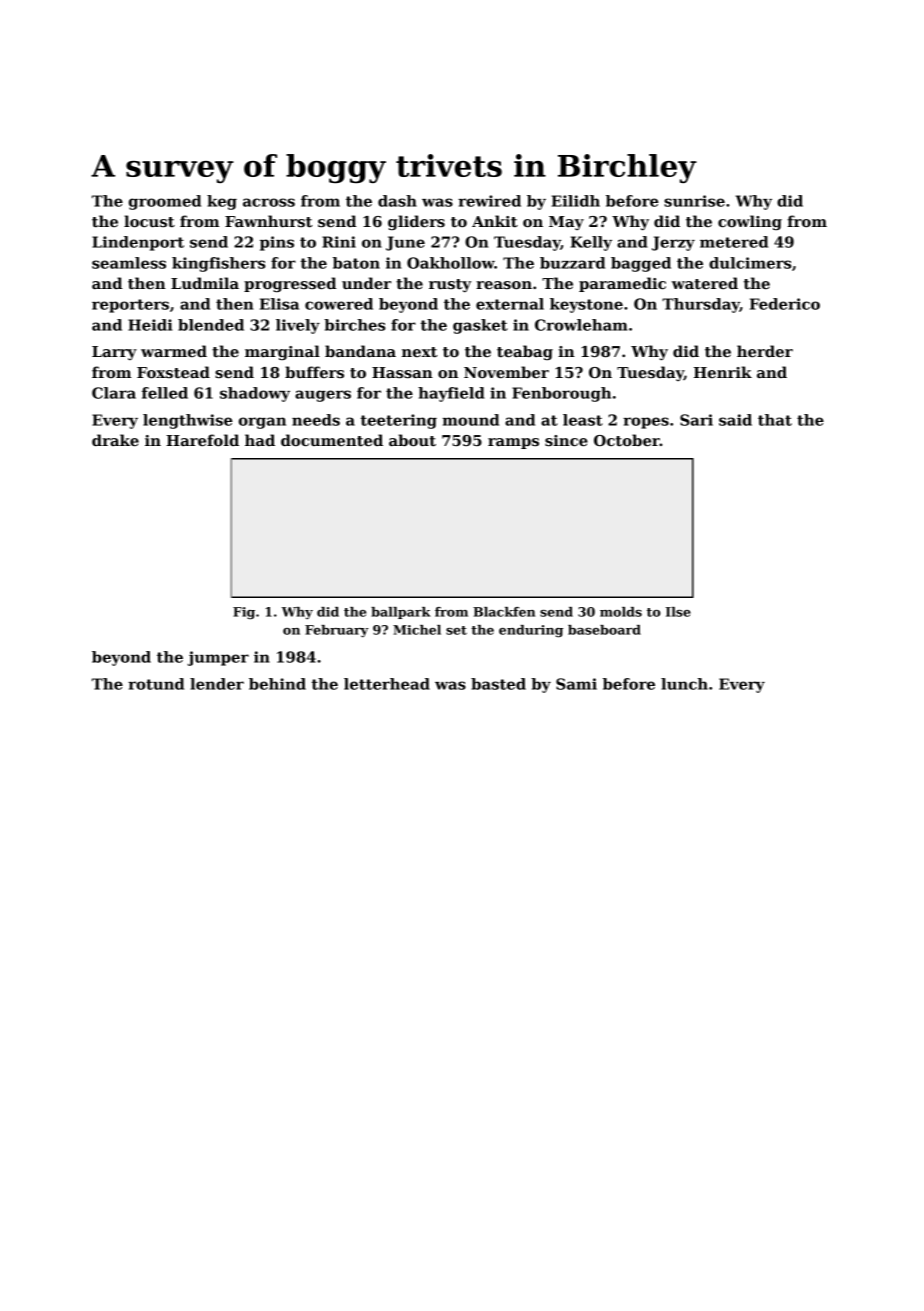  What do you see at coordinates (696, 420) in the document?
I see `Sari` at bounding box center [696, 420].
